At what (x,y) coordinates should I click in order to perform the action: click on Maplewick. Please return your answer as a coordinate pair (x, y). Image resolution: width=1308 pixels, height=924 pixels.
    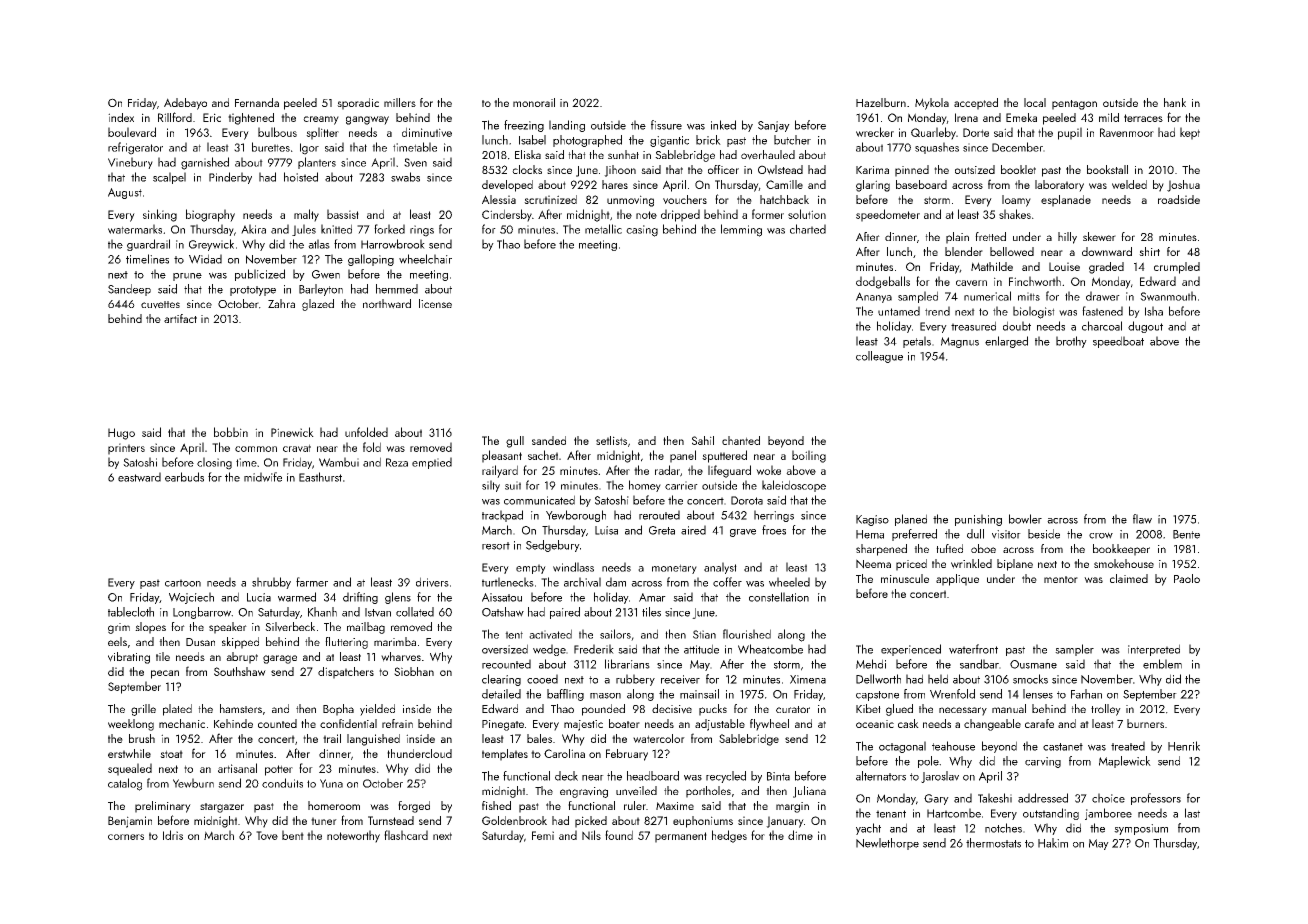
    Looking at the image, I should click on (1125, 762).
